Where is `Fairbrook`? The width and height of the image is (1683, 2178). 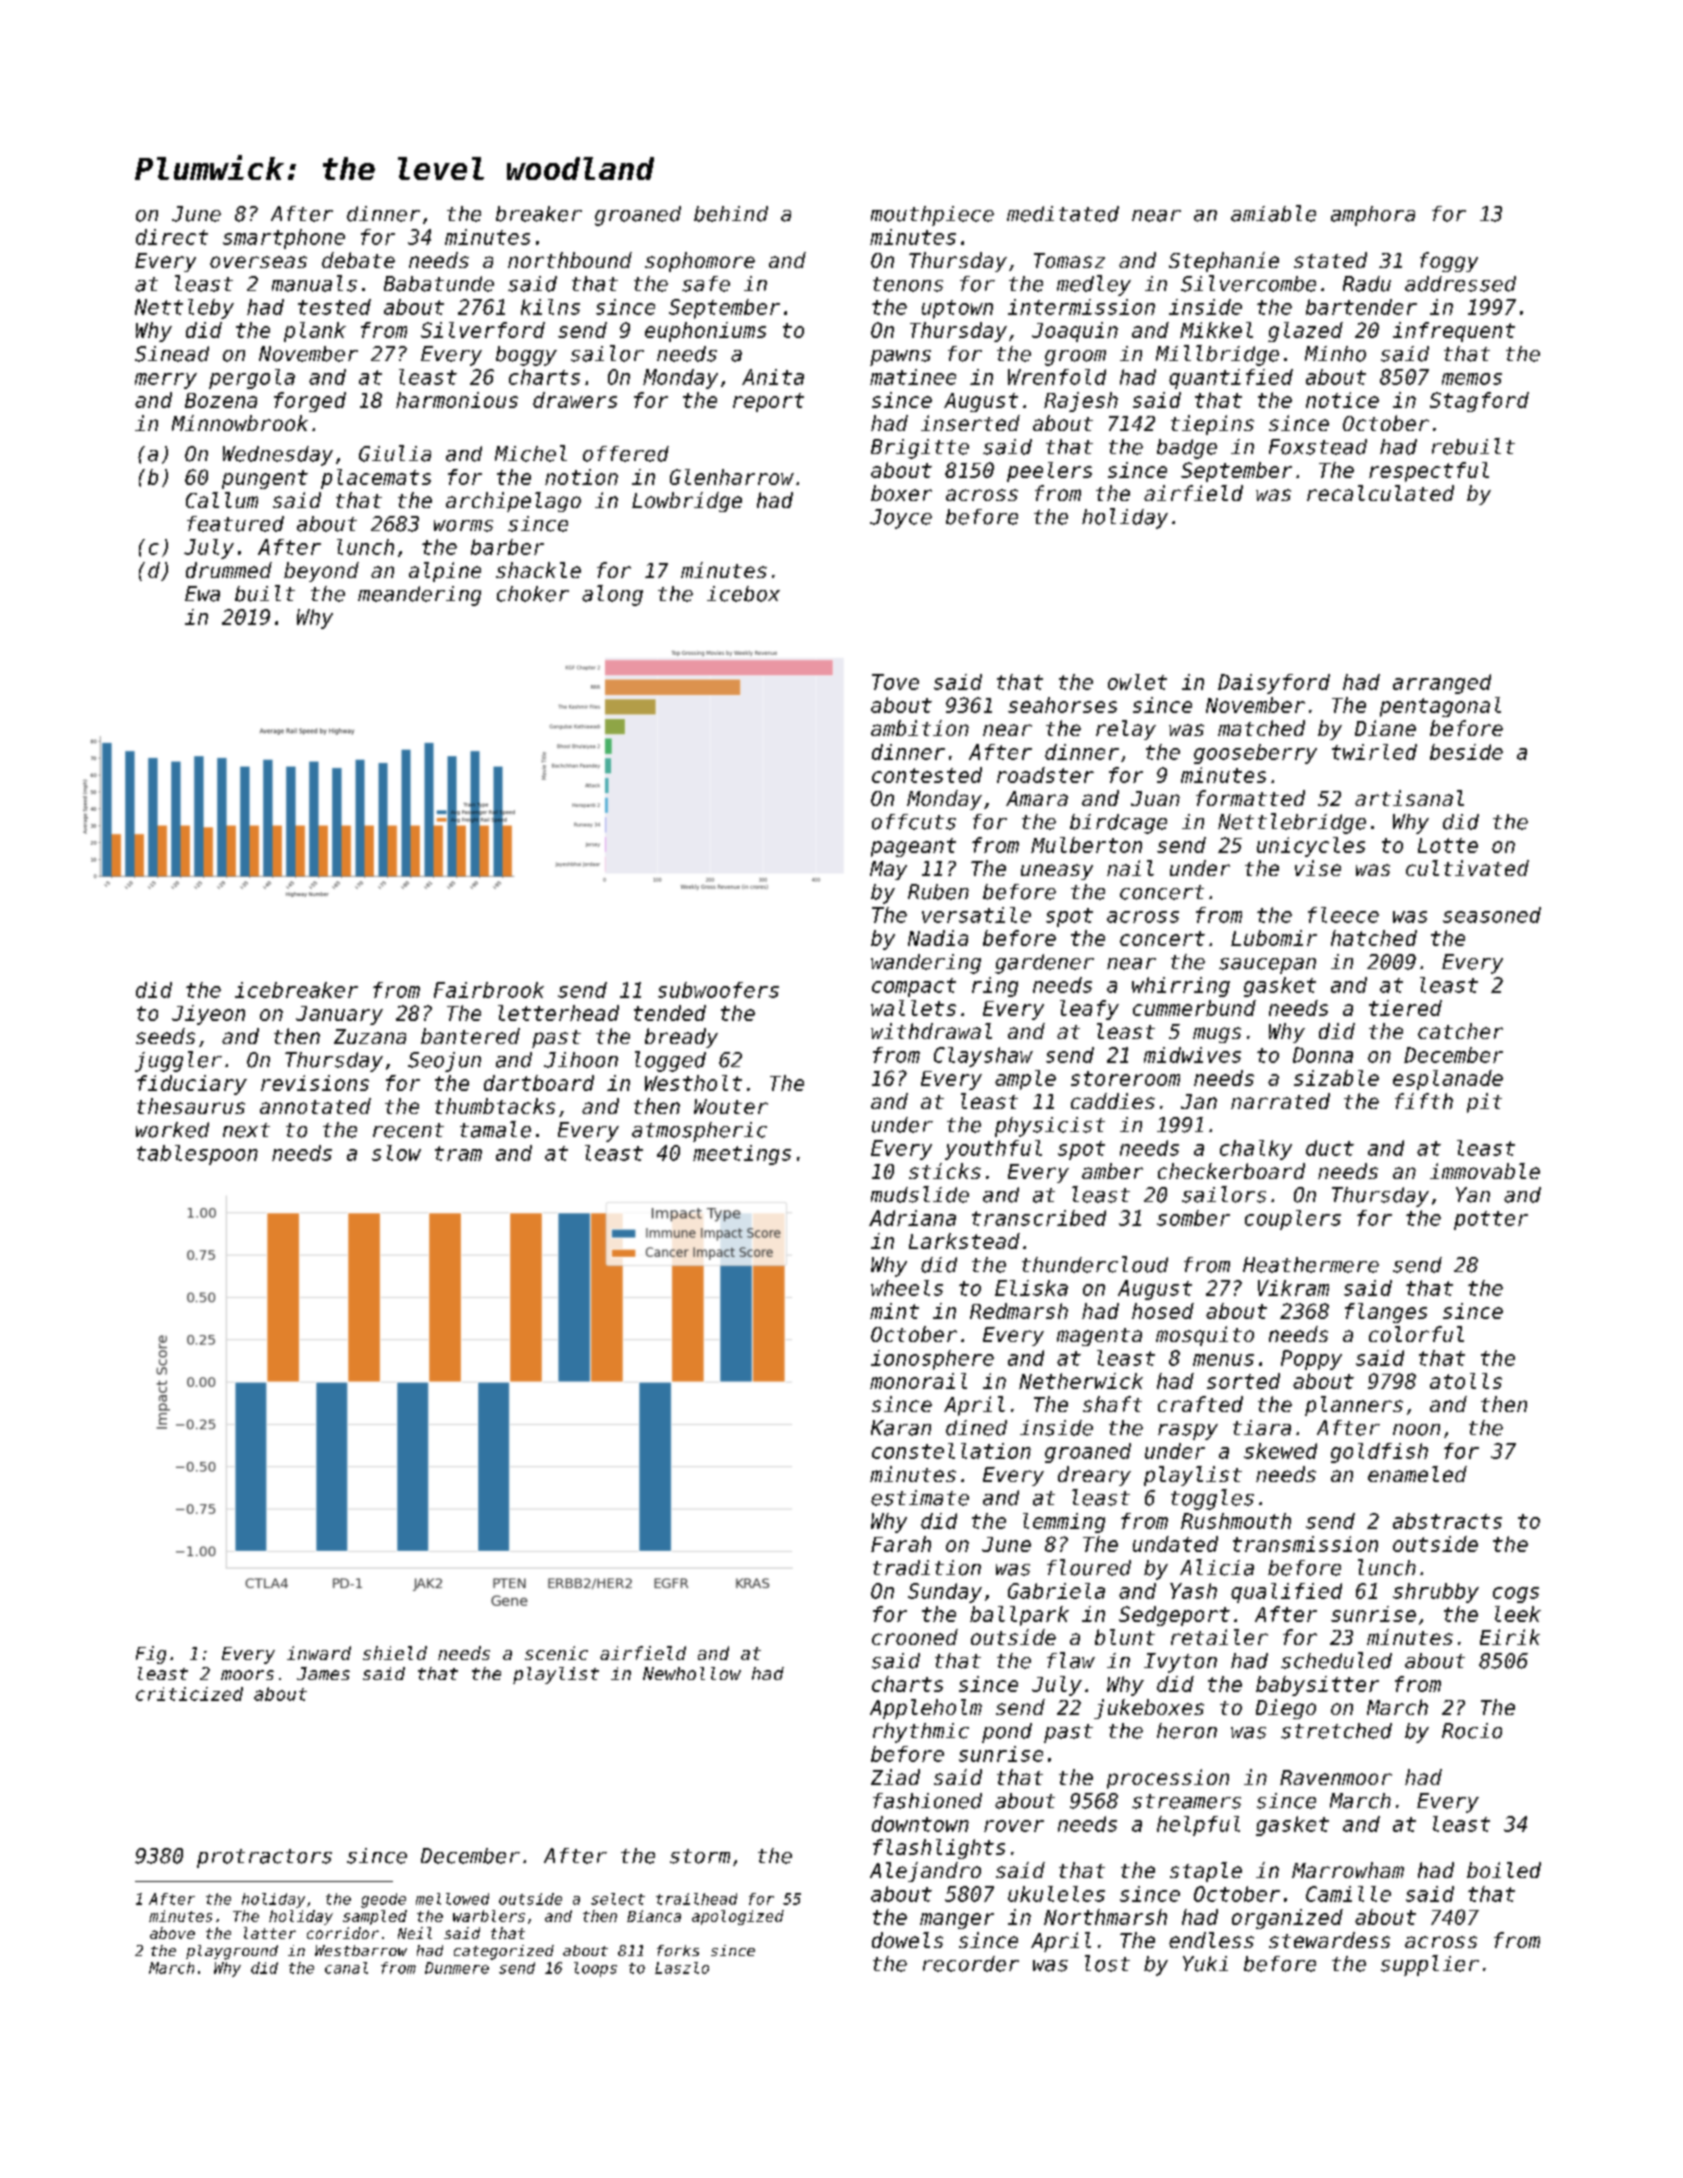
Fairbrook is located at coordinates (489, 990).
